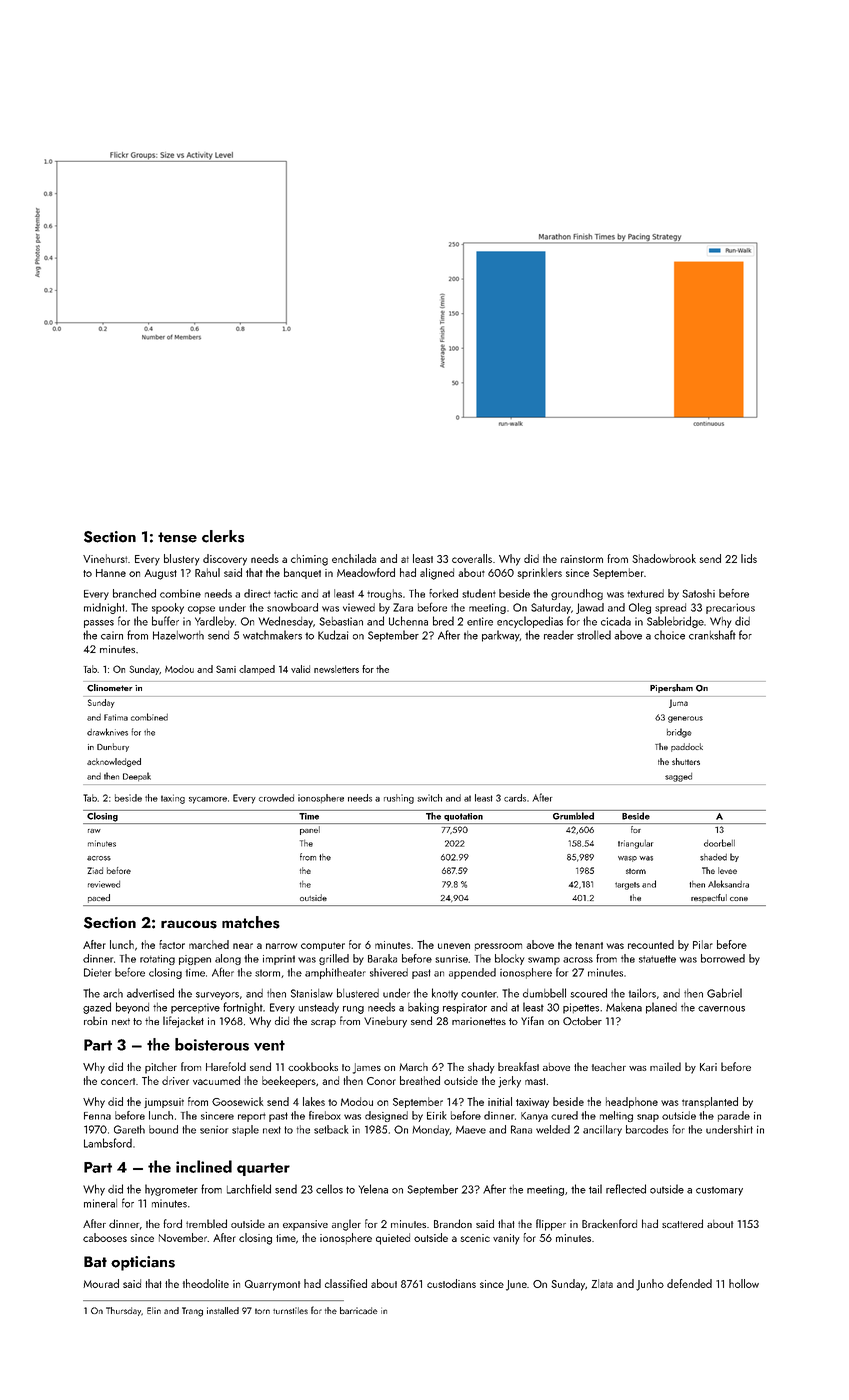 This screenshot has width=849, height=1400. Describe the element at coordinates (354, 558) in the screenshot. I see `enchilada` at that location.
